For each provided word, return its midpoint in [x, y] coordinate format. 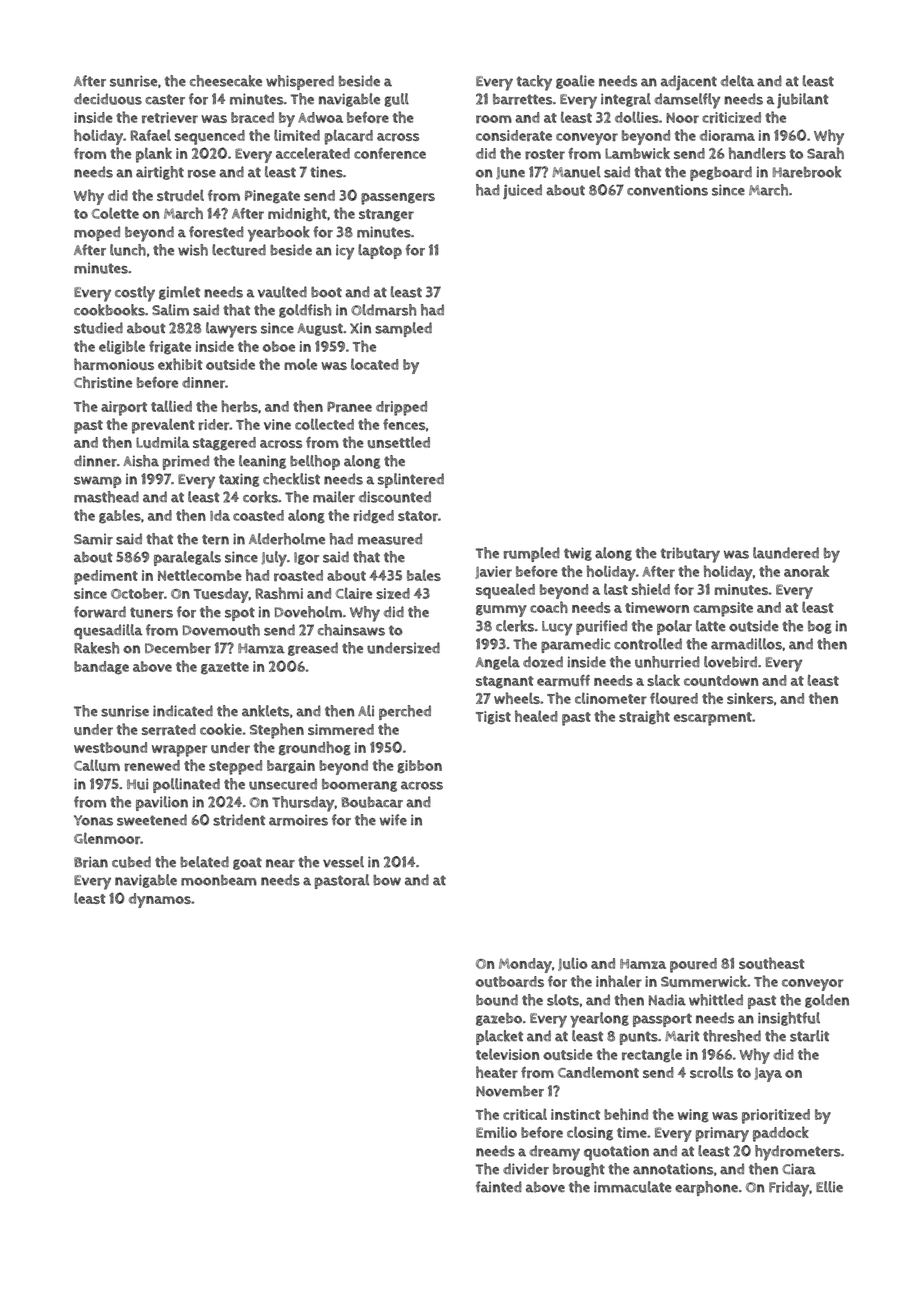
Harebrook [807, 172]
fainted [499, 1187]
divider [526, 1169]
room [494, 119]
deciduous [108, 99]
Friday [789, 1189]
